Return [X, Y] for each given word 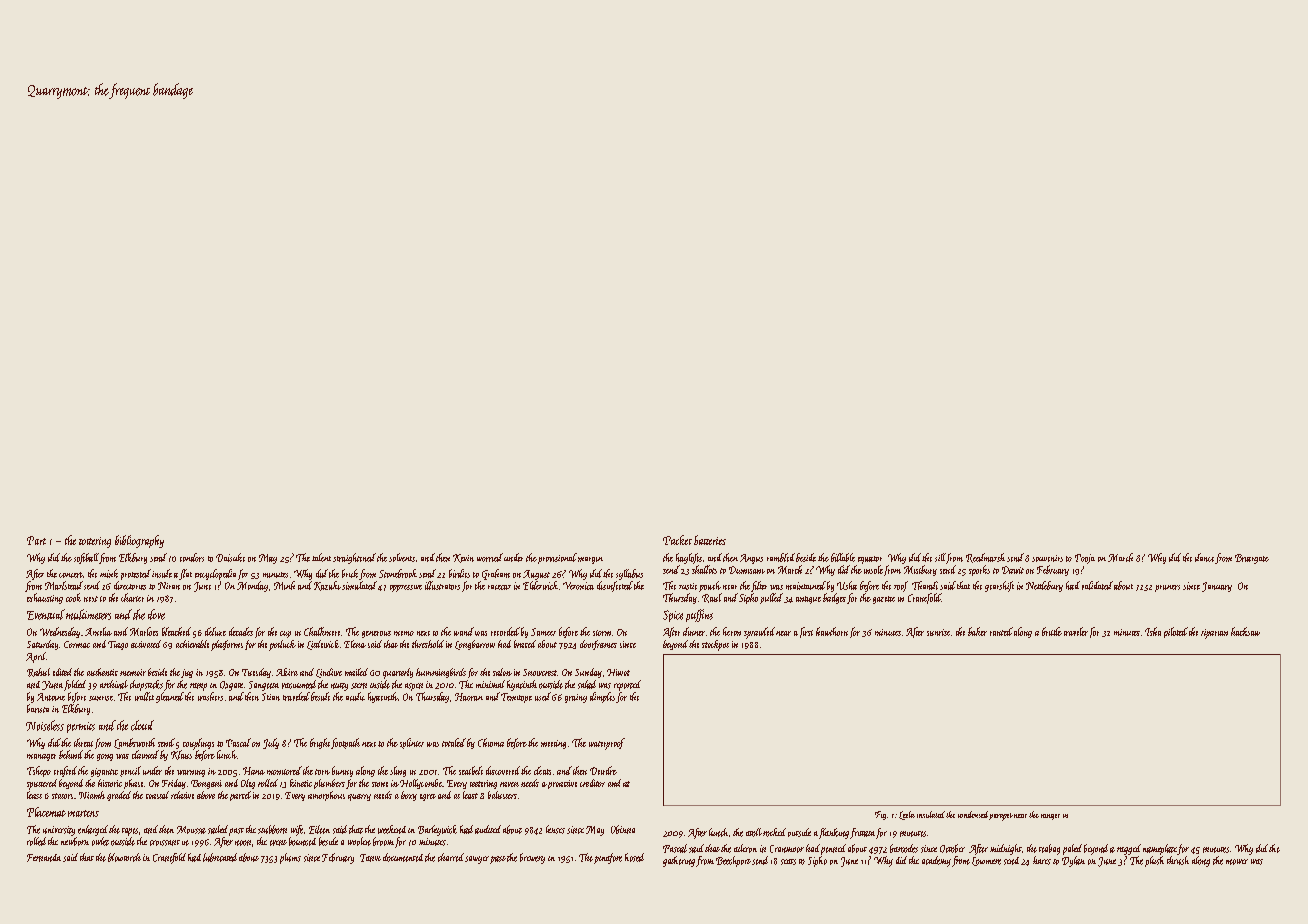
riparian [1214, 634]
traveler [1076, 631]
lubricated [220, 857]
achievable [192, 644]
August [536, 575]
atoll [754, 832]
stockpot [715, 645]
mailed [356, 672]
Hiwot [618, 672]
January [1217, 587]
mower [1237, 862]
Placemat [46, 812]
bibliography [139, 541]
